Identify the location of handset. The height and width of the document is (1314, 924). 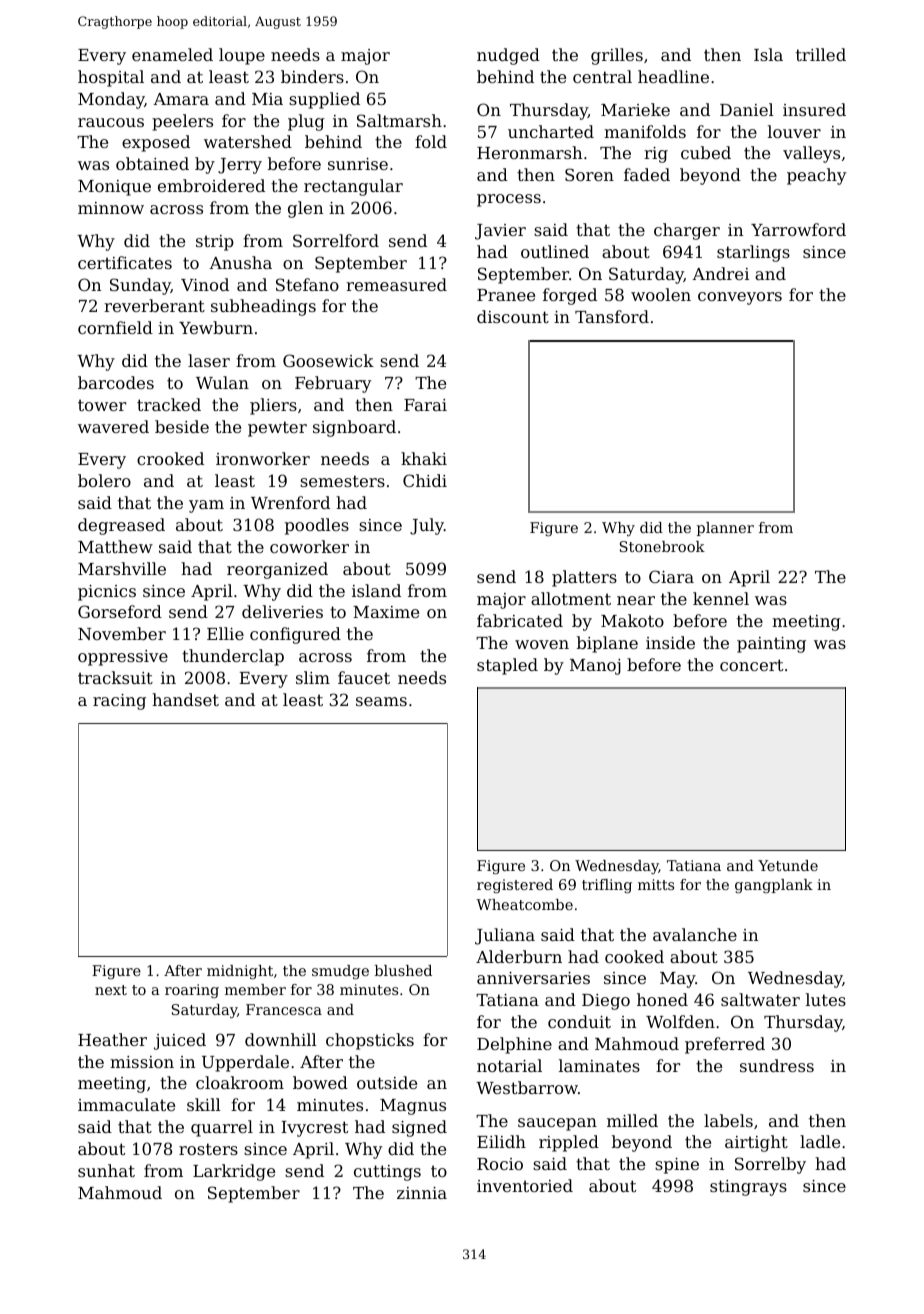
(185, 699).
